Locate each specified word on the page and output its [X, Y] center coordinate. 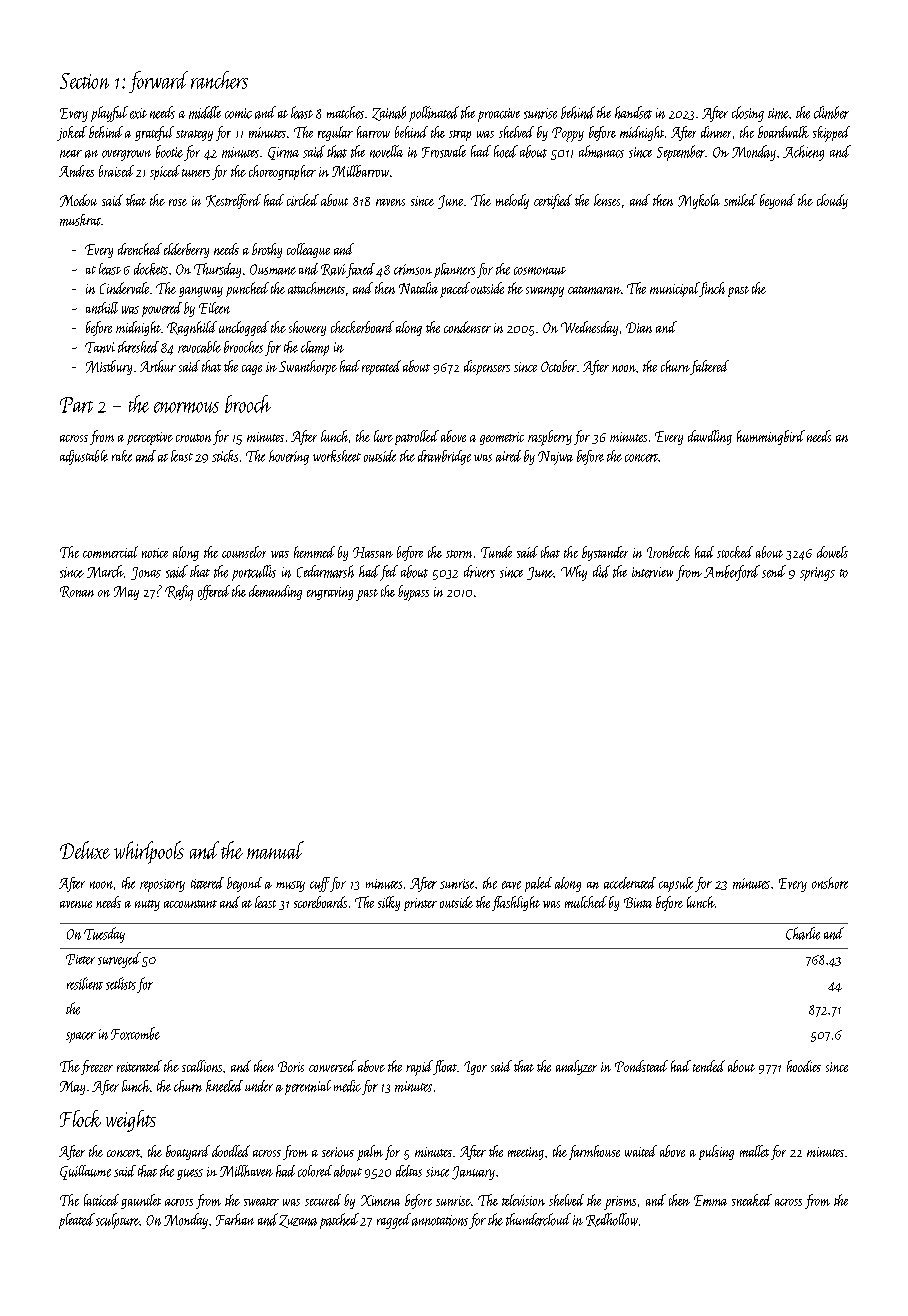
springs [817, 574]
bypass [413, 593]
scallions [202, 1066]
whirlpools [149, 852]
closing [748, 114]
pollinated [434, 114]
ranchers [219, 80]
